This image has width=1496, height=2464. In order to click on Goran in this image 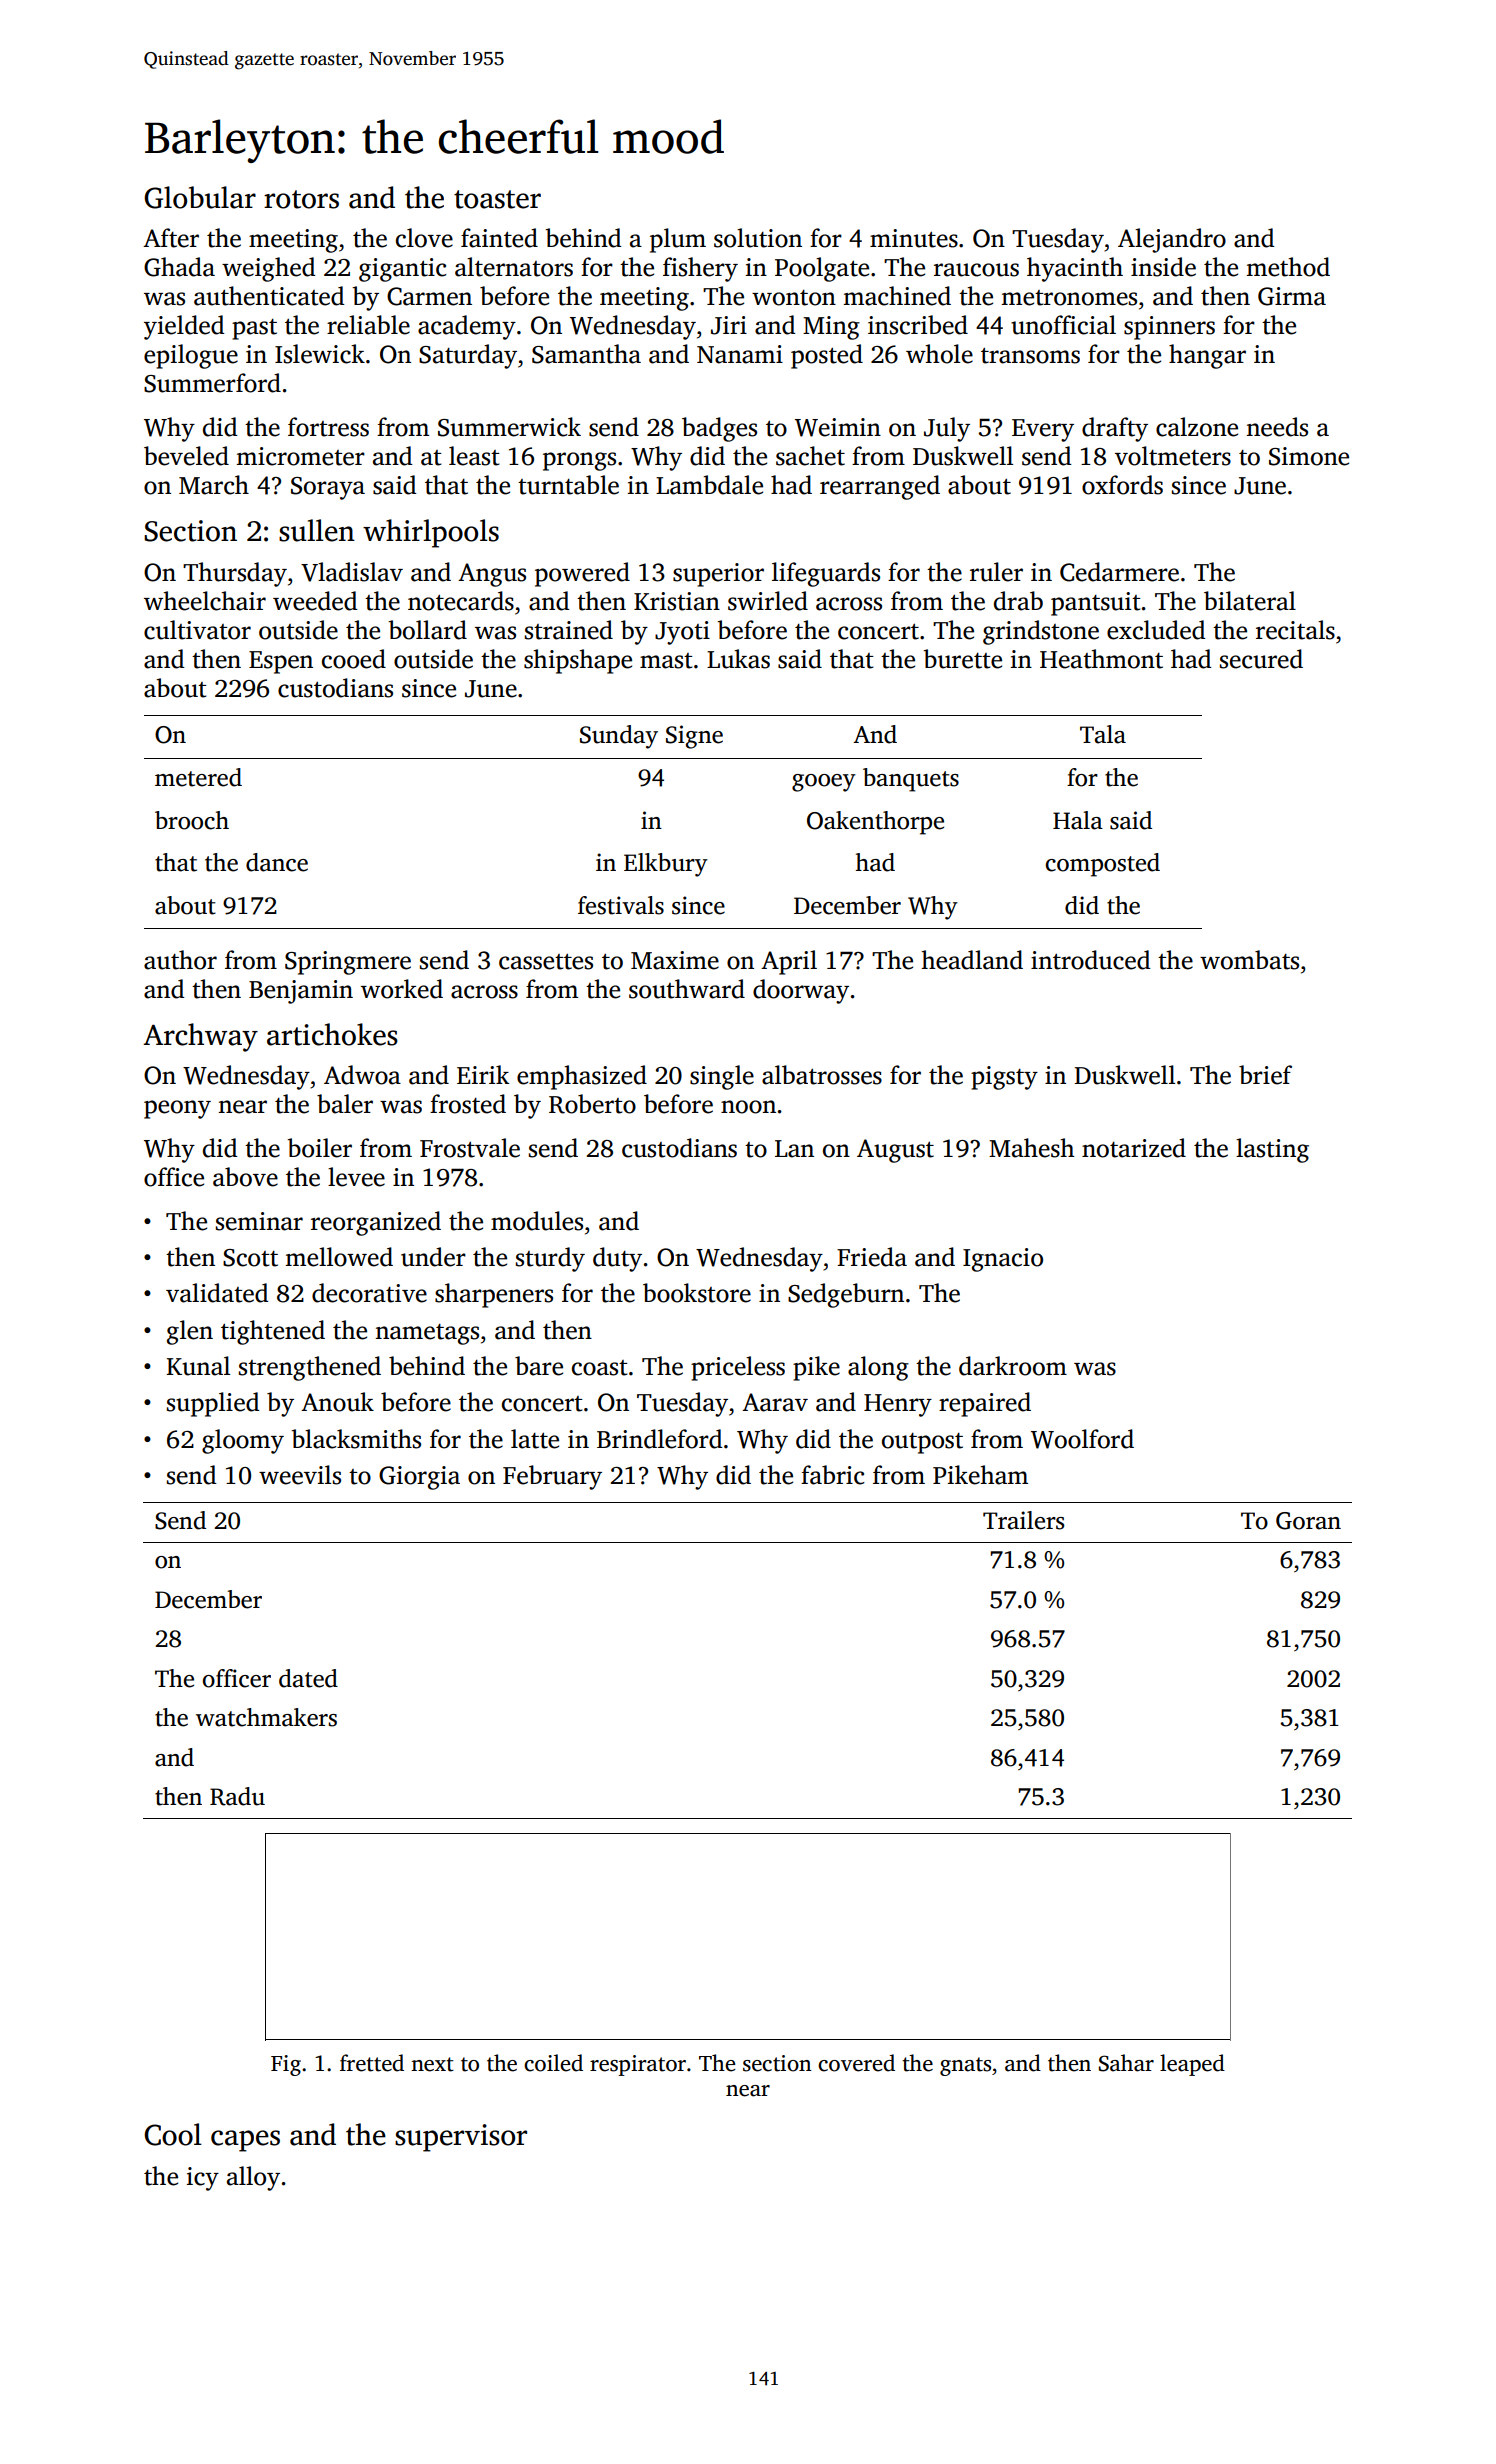, I will do `click(1308, 1521)`.
